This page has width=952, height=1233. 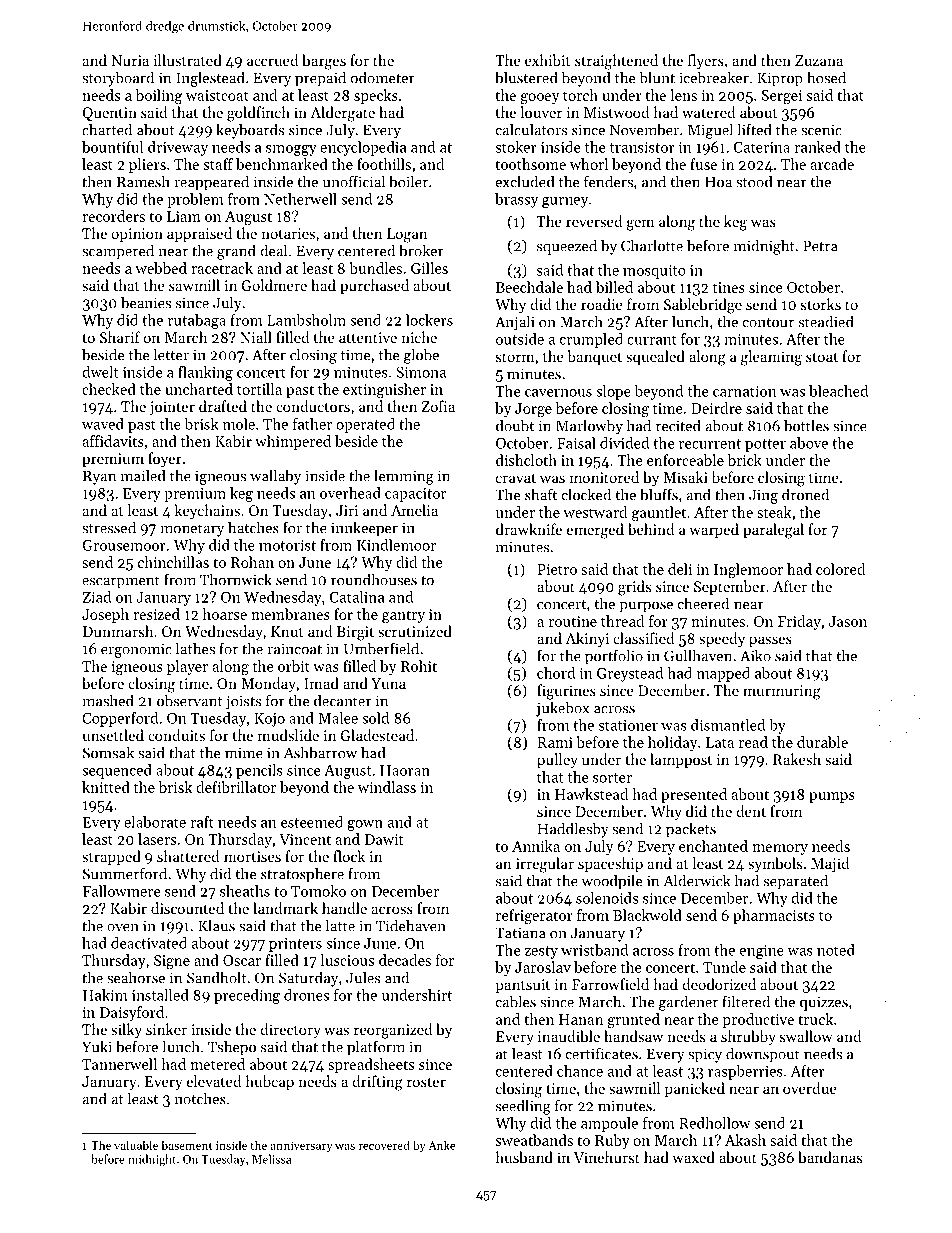 I want to click on luscious, so click(x=347, y=960).
